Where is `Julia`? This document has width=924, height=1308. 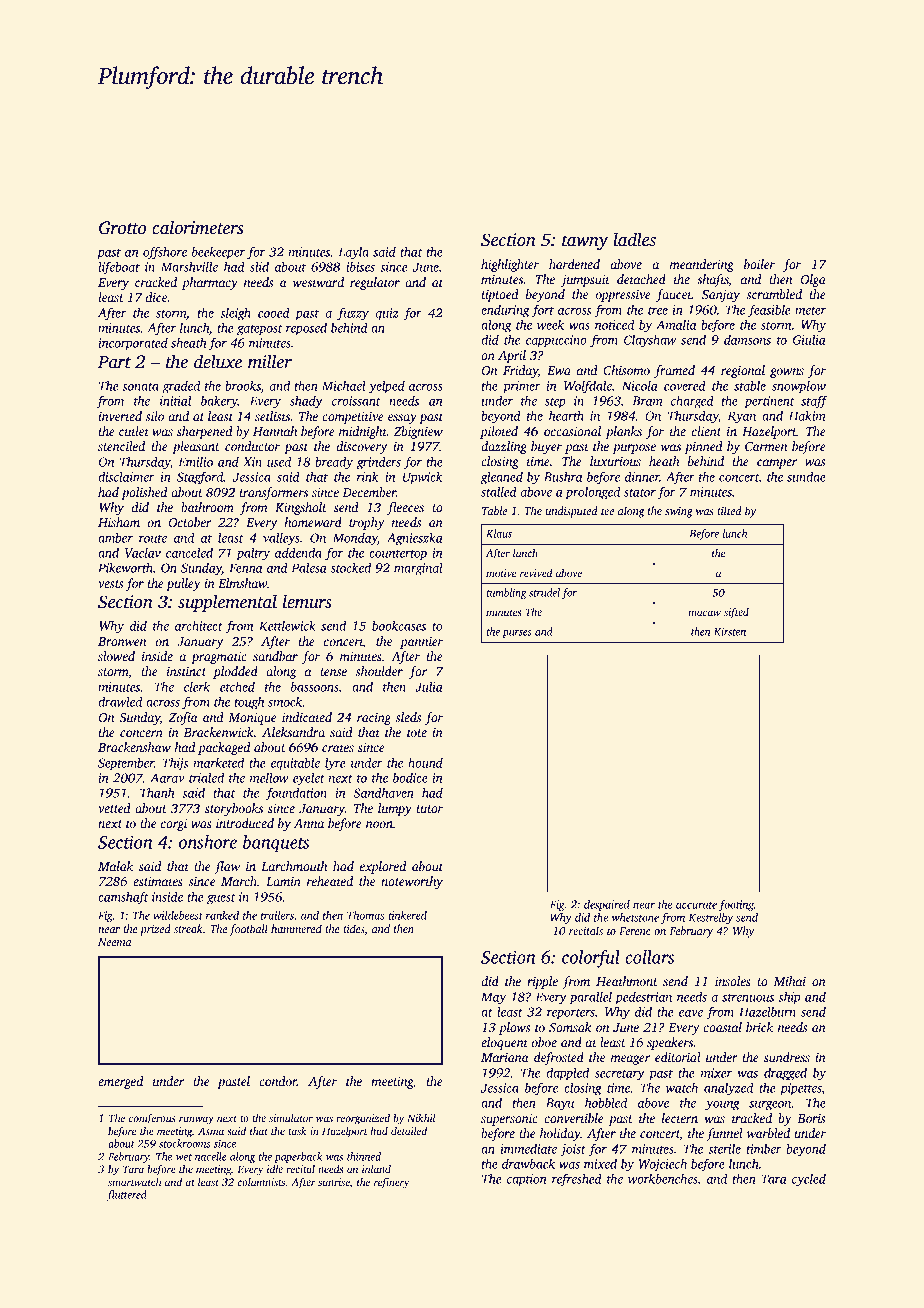
Julia is located at coordinates (428, 686).
